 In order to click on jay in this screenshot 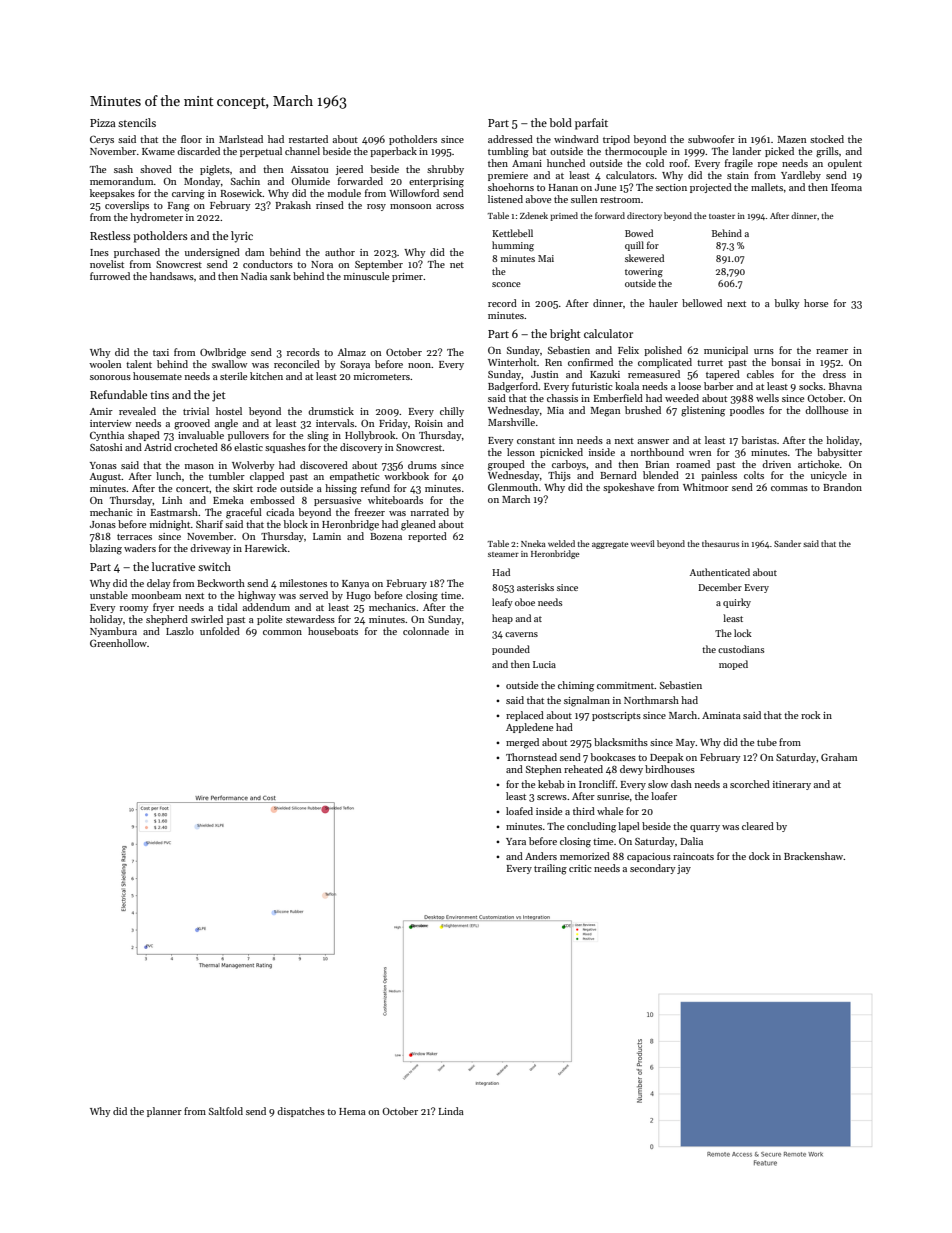, I will do `click(684, 869)`.
